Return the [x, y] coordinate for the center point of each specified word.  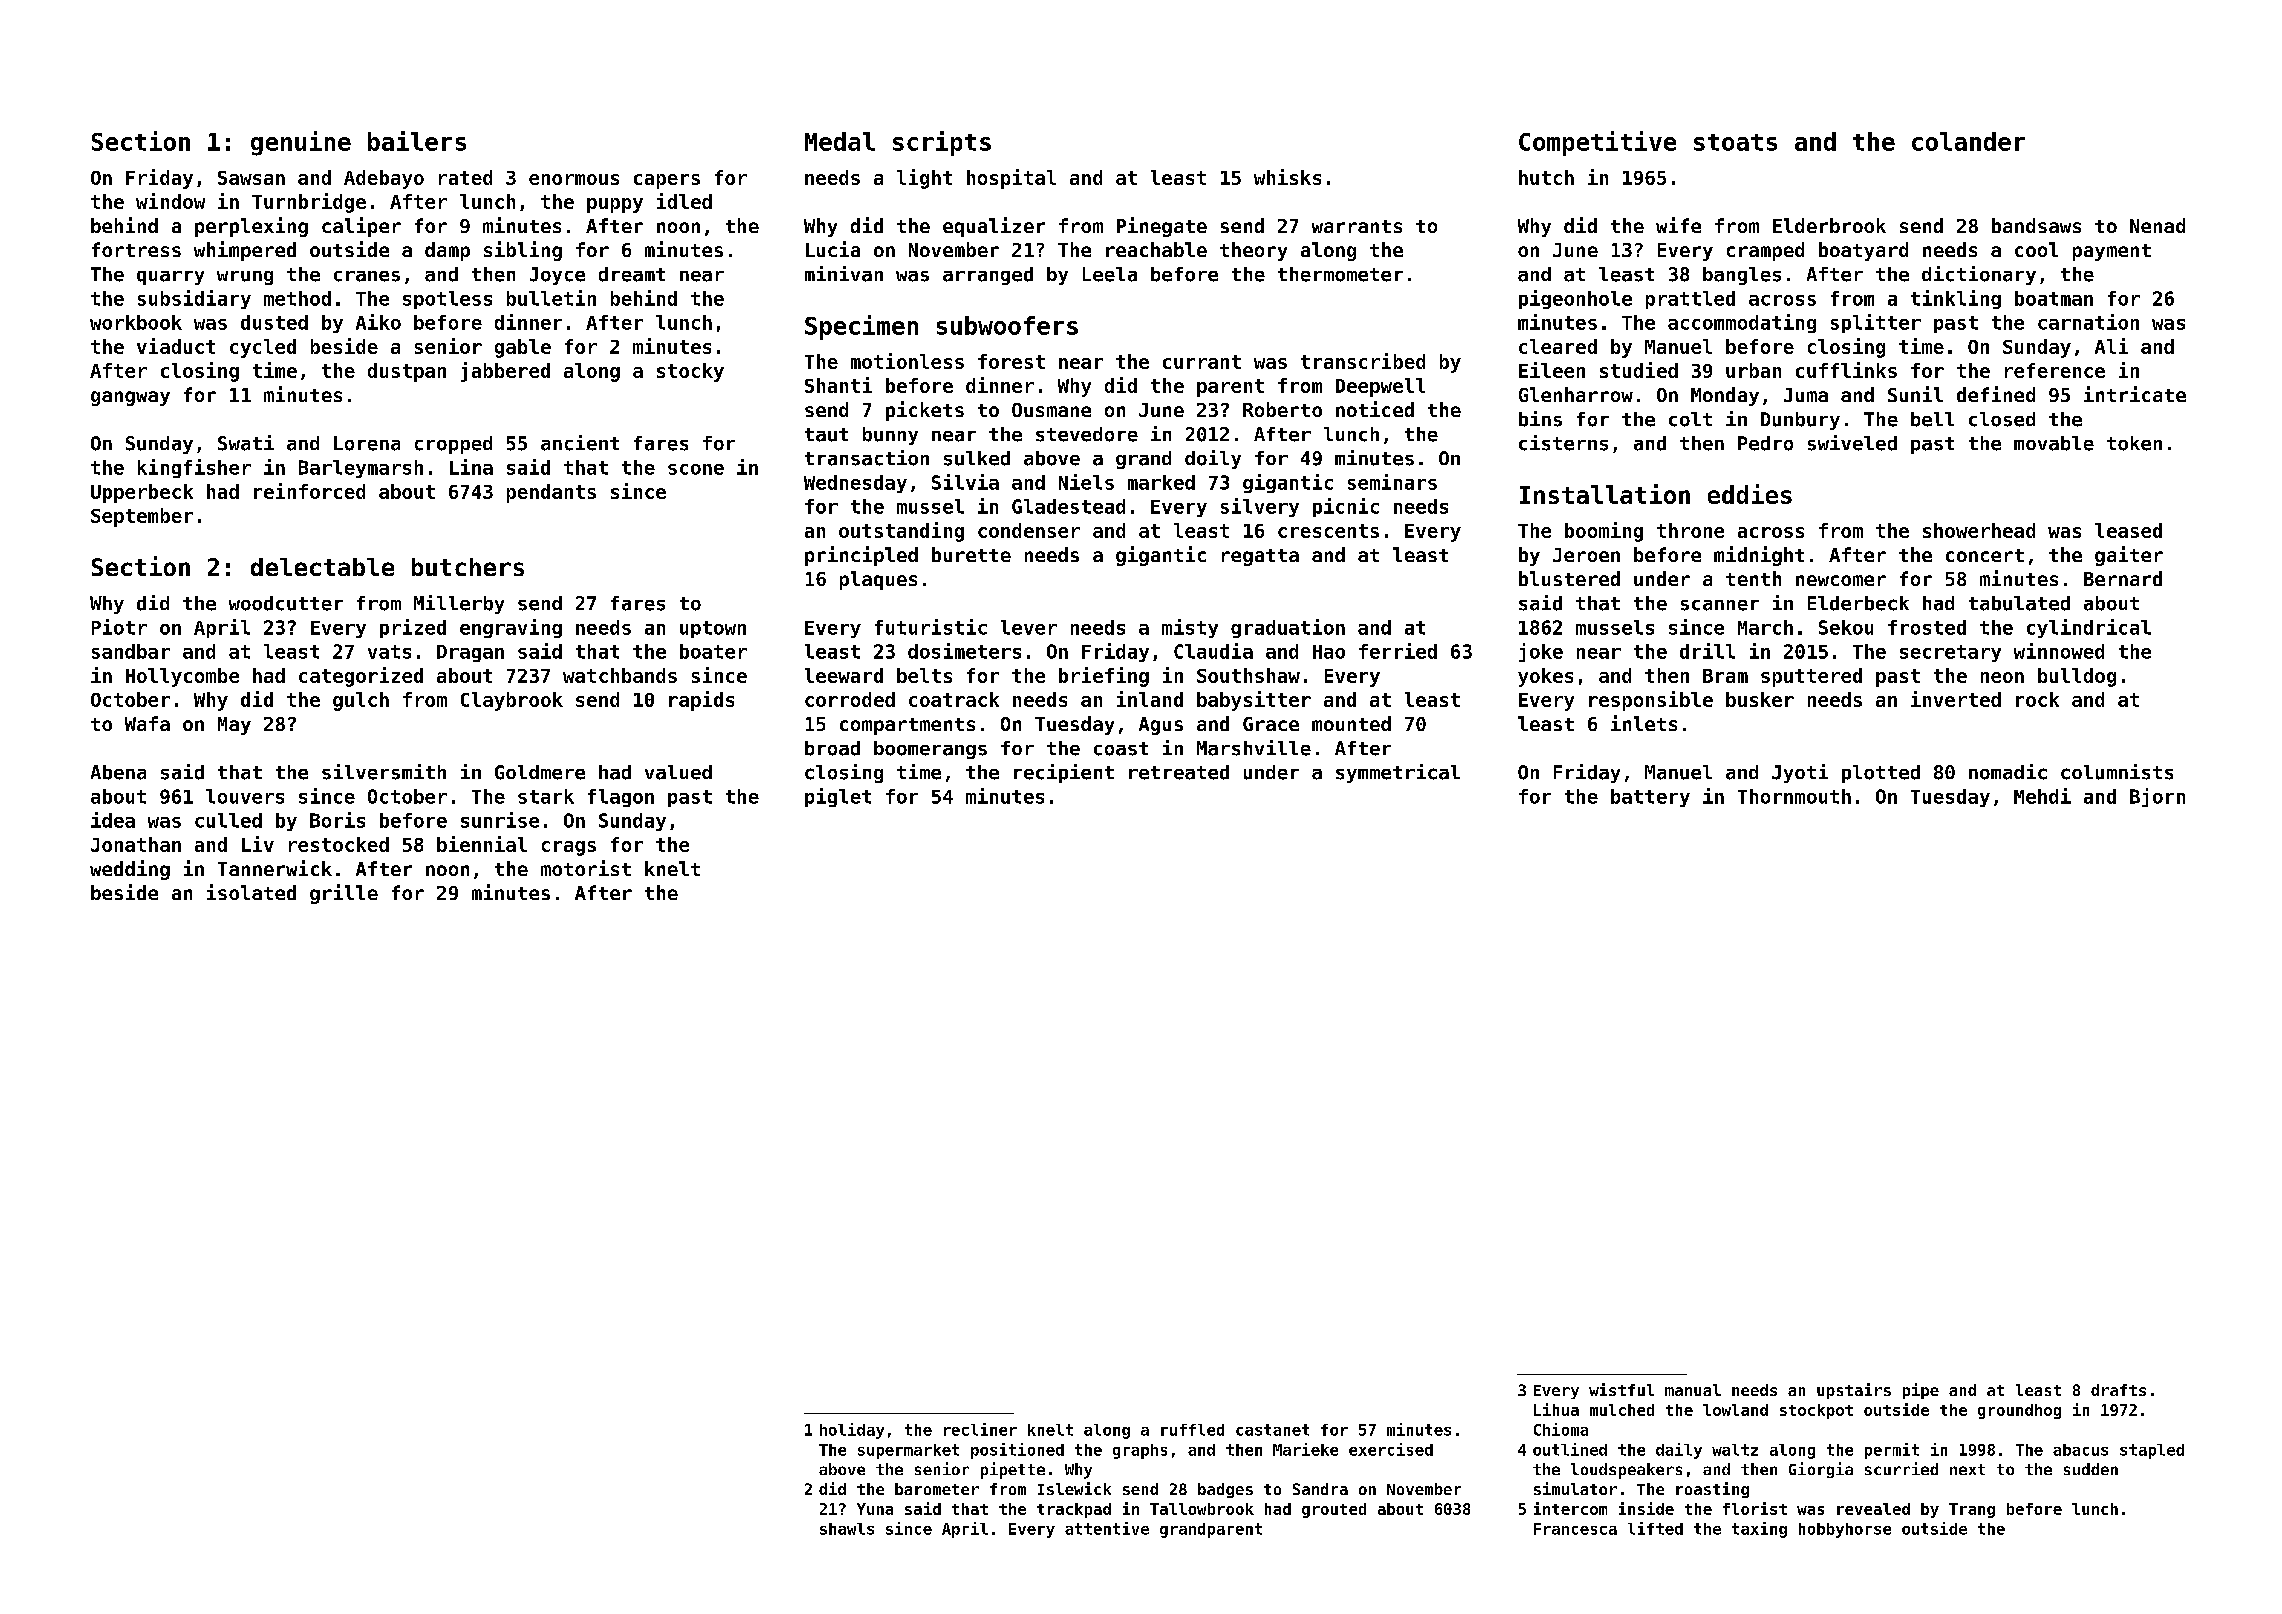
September [142, 517]
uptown [713, 629]
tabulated [2019, 603]
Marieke [1305, 1449]
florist [1755, 1508]
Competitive [1597, 143]
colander [1968, 141]
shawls [847, 1529]
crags [569, 848]
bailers [417, 141]
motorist [586, 868]
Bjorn [2157, 797]
